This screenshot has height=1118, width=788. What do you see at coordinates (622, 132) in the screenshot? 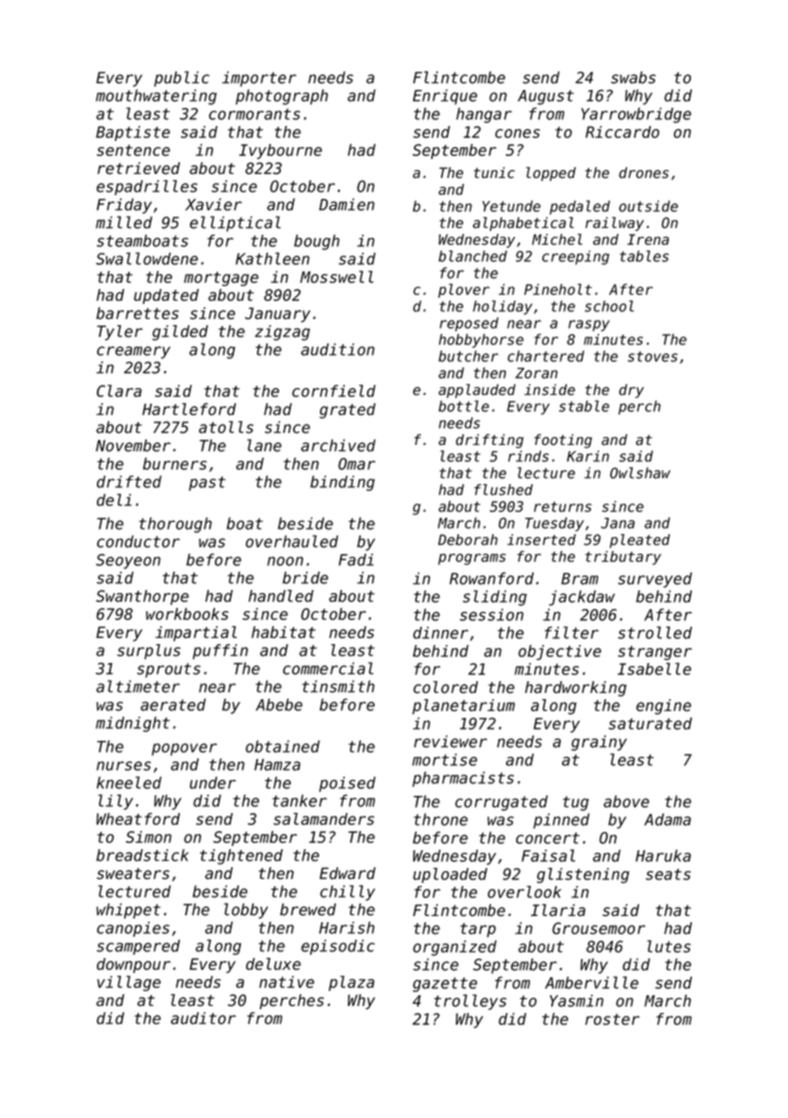
I see `Riccardo` at bounding box center [622, 132].
